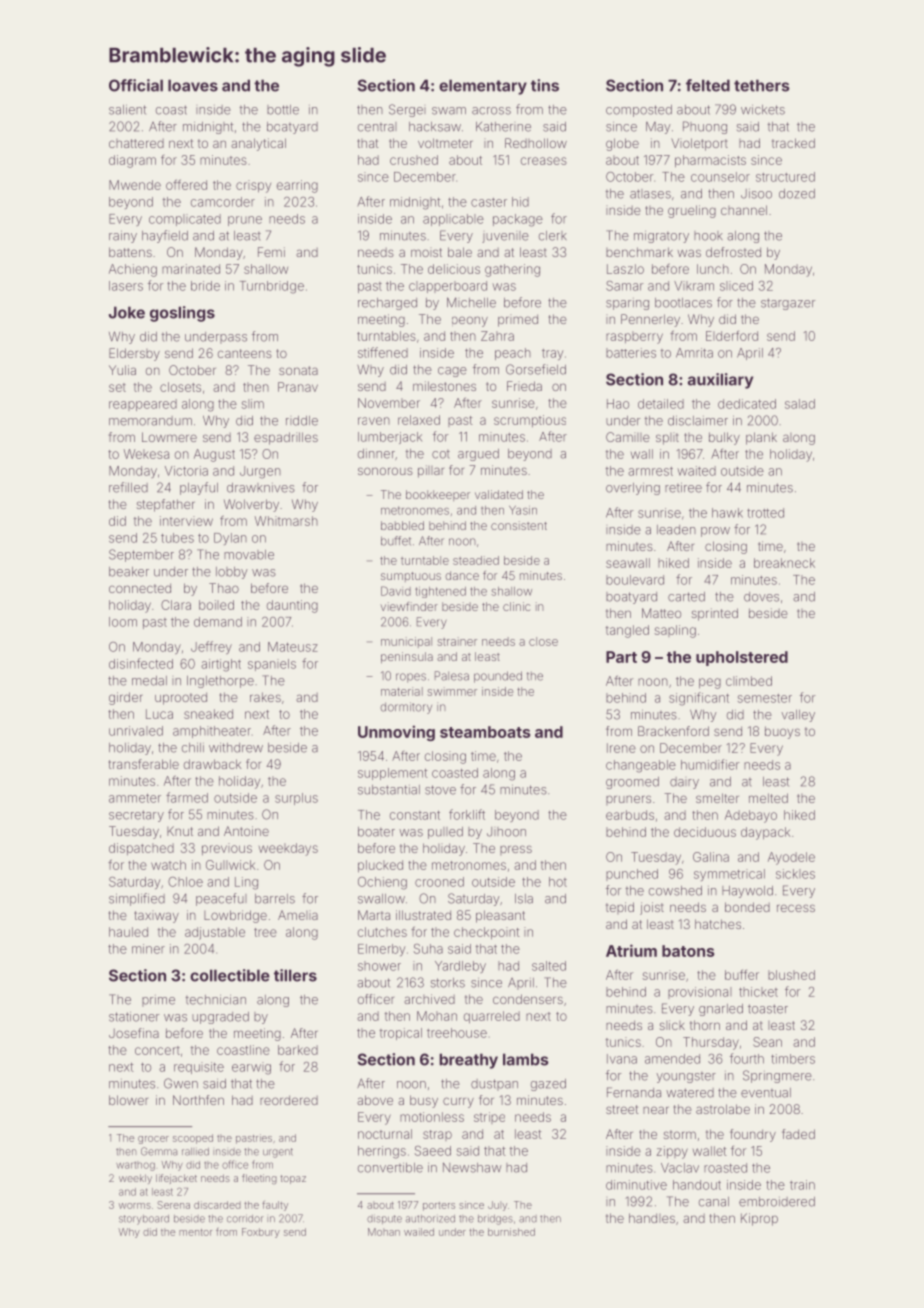  What do you see at coordinates (193, 85) in the screenshot?
I see `loaves` at bounding box center [193, 85].
